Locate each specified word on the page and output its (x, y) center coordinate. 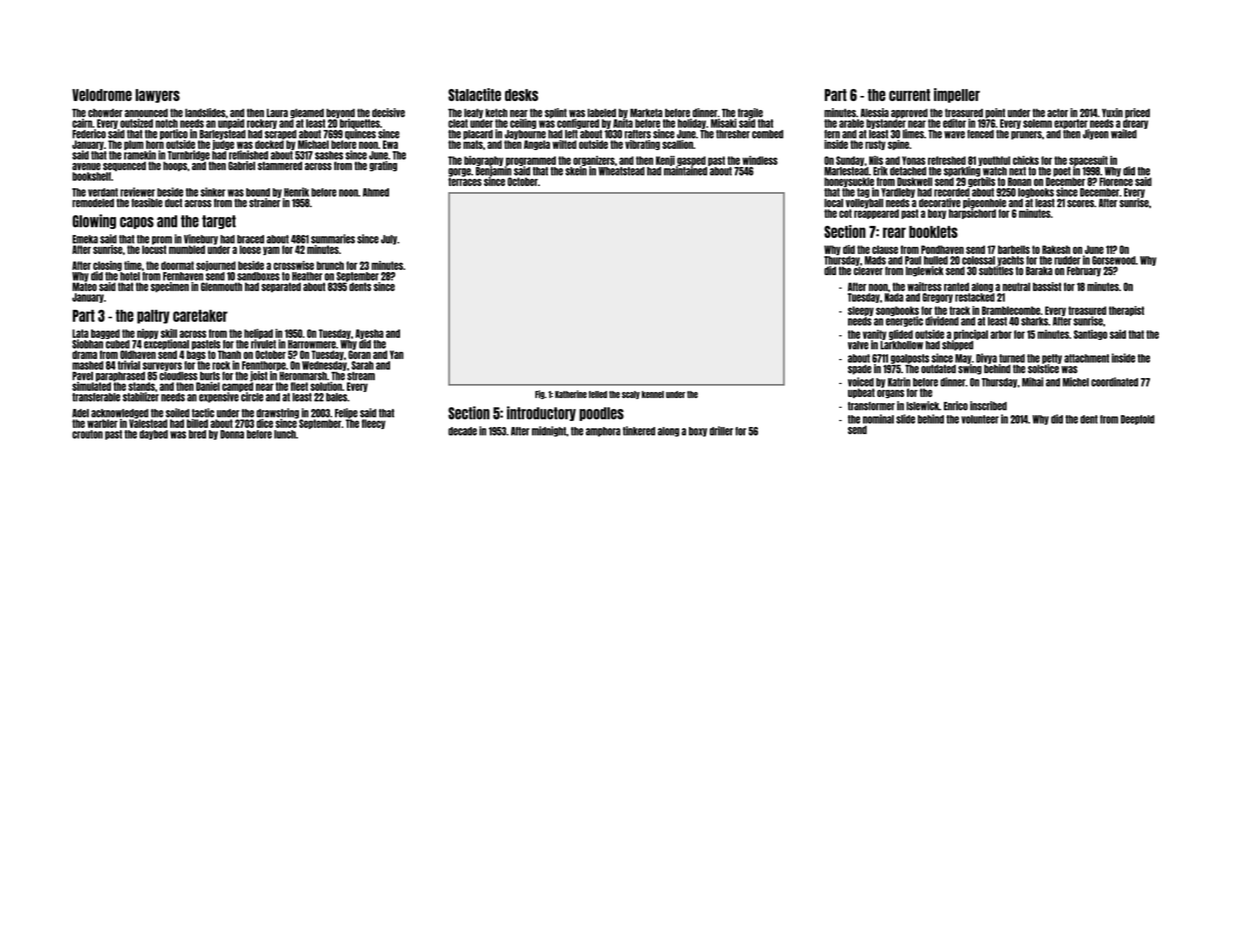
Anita (623, 123)
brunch (330, 265)
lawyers (157, 96)
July (389, 240)
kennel (653, 394)
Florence (1116, 181)
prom (162, 240)
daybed (153, 435)
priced (1137, 113)
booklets (933, 232)
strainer (264, 203)
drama (84, 354)
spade (860, 370)
